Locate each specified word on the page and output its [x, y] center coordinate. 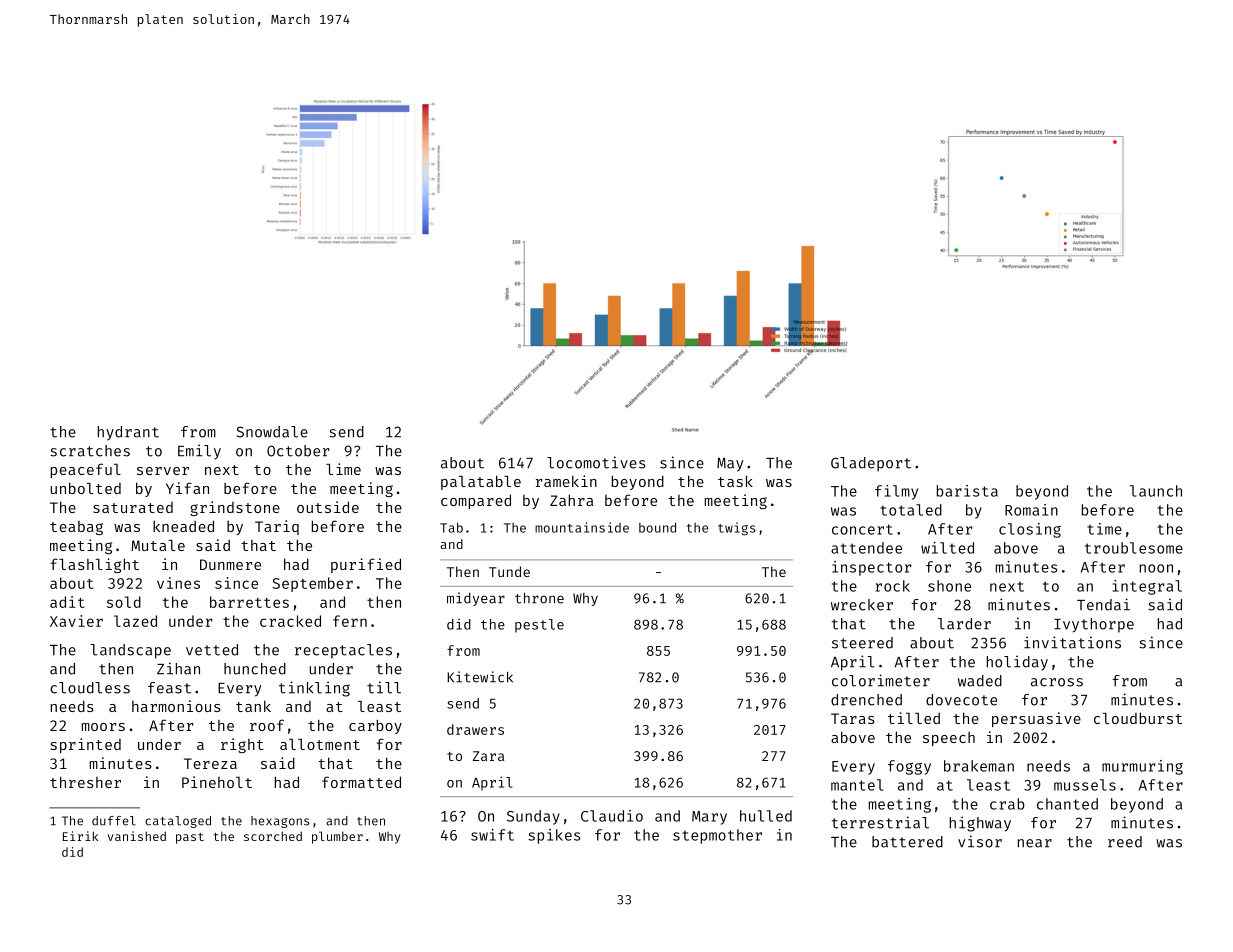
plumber [337, 837]
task [735, 481]
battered [907, 842]
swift [492, 835]
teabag [76, 528]
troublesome [1134, 548]
